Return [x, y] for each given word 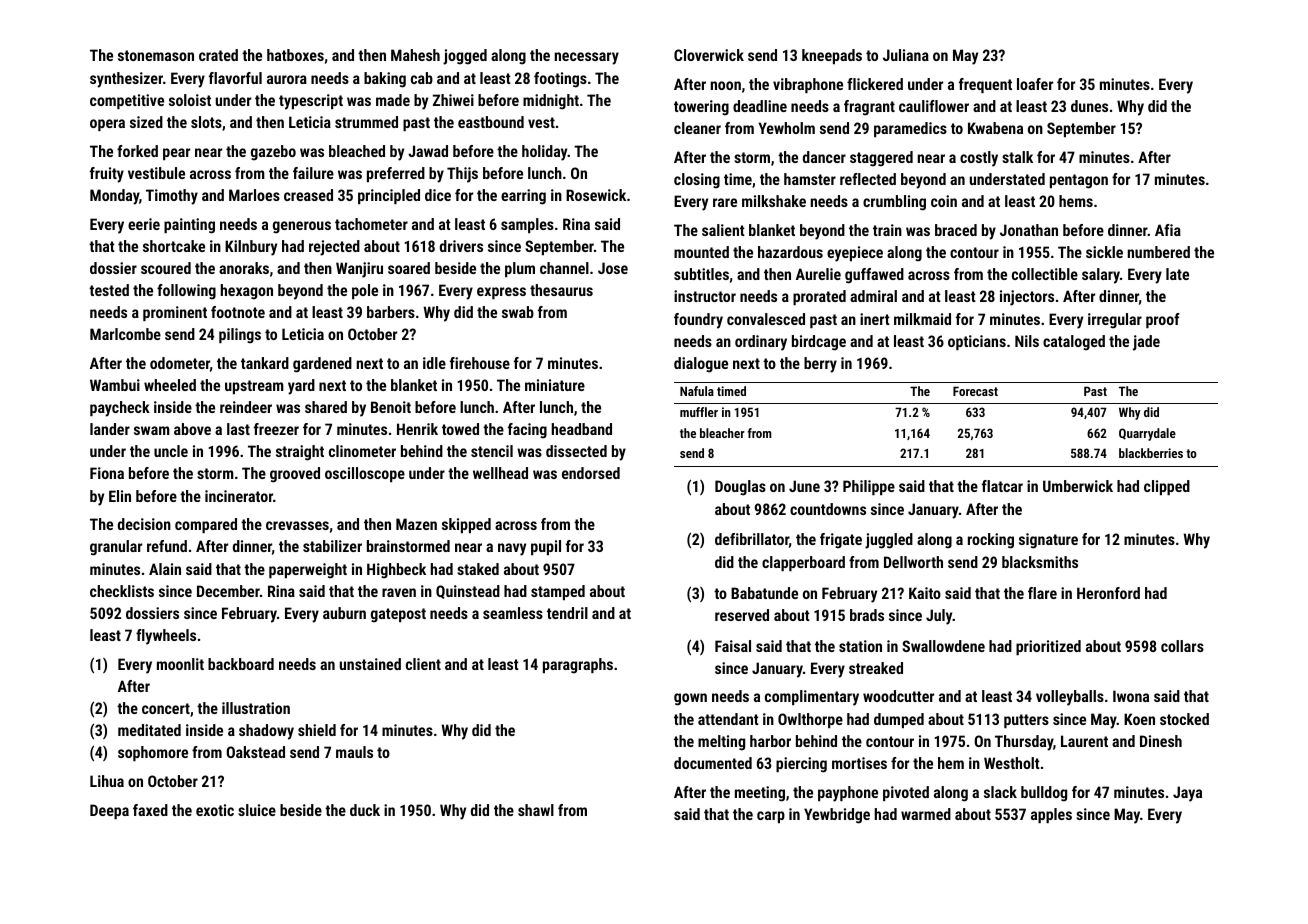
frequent [985, 85]
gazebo [273, 153]
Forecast [975, 391]
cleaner [697, 128]
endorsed [591, 473]
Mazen [416, 524]
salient [723, 230]
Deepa [109, 811]
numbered [1159, 252]
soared [409, 268]
